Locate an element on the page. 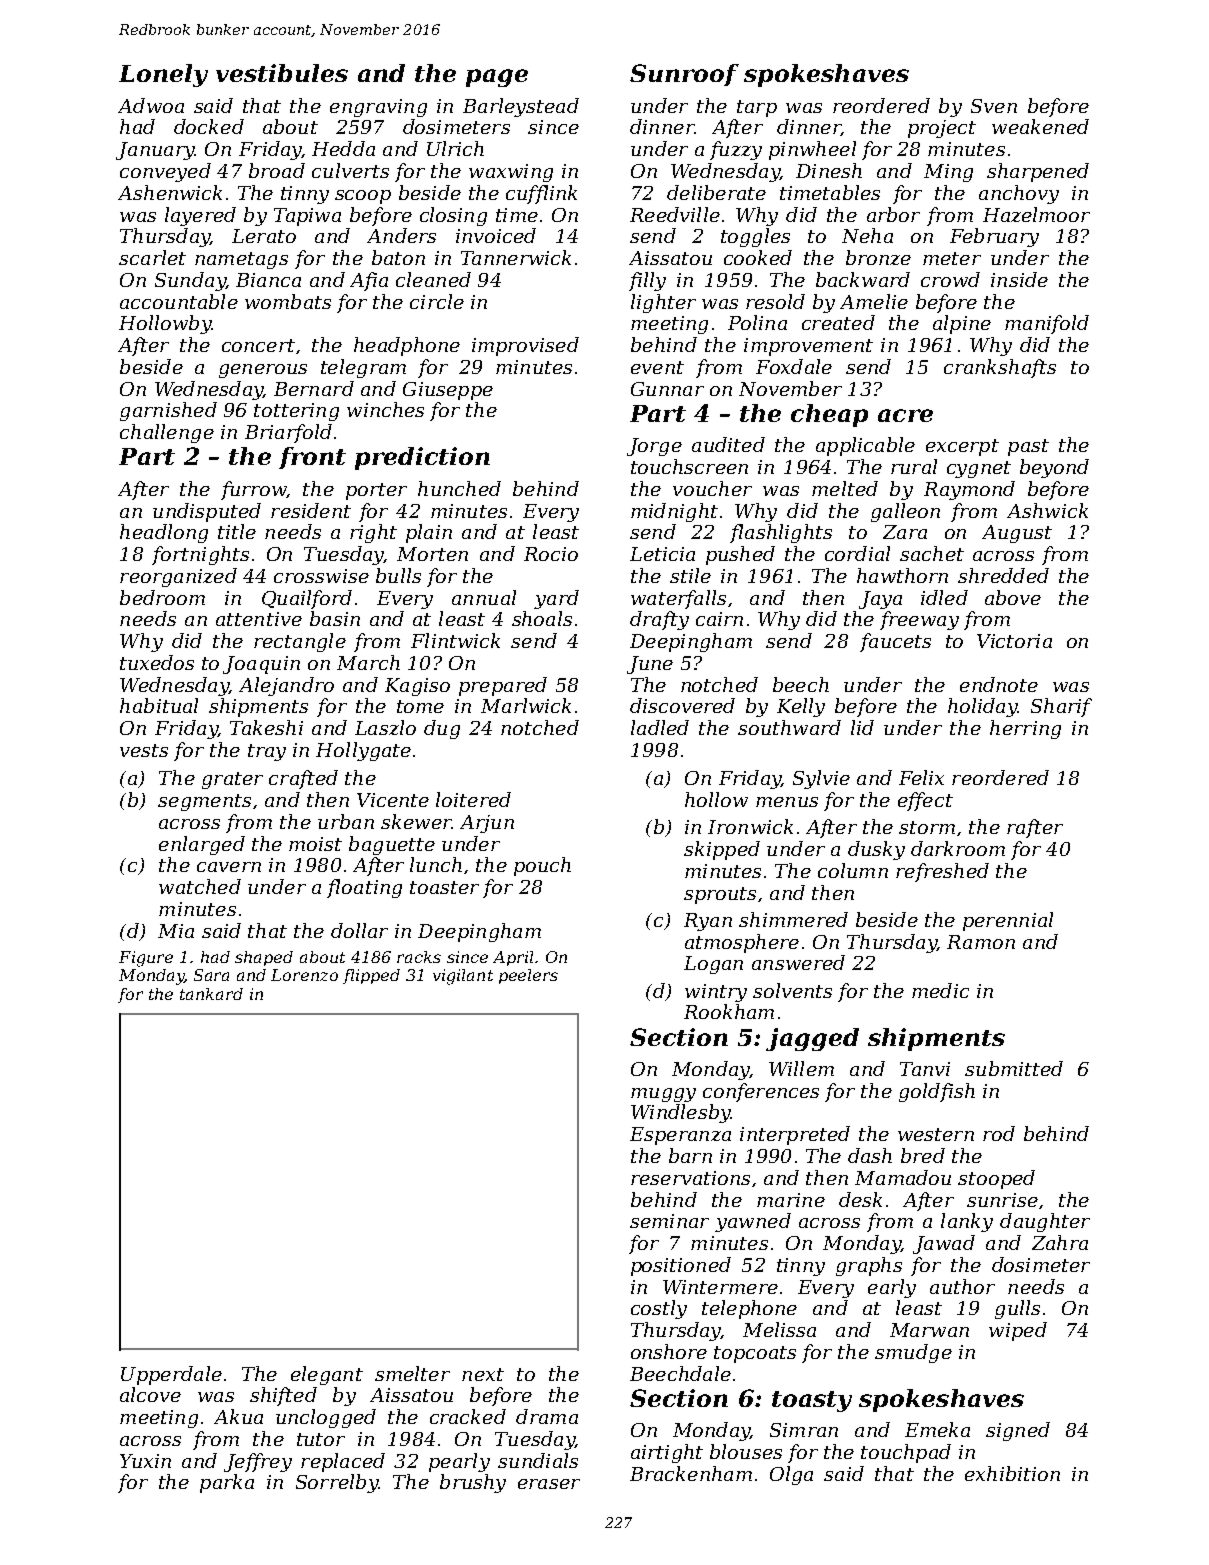  drafty is located at coordinates (659, 620).
